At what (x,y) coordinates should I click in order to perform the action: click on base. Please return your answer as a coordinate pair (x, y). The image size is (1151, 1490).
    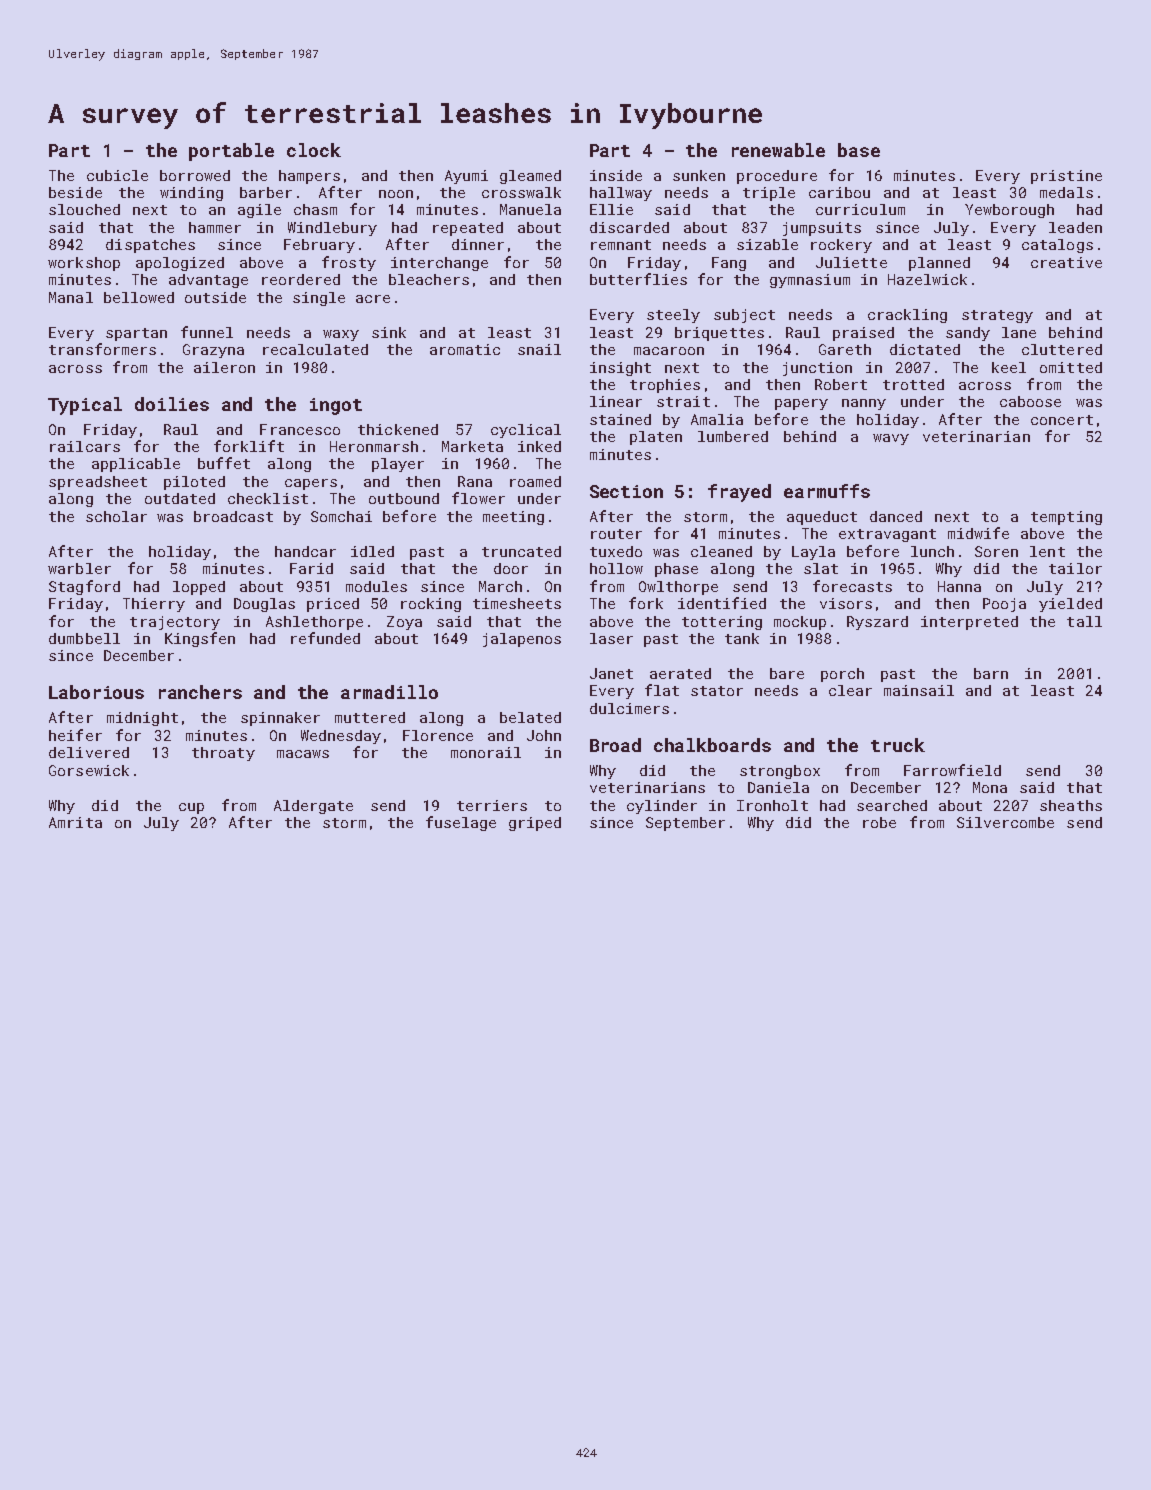
    Looking at the image, I should click on (859, 150).
